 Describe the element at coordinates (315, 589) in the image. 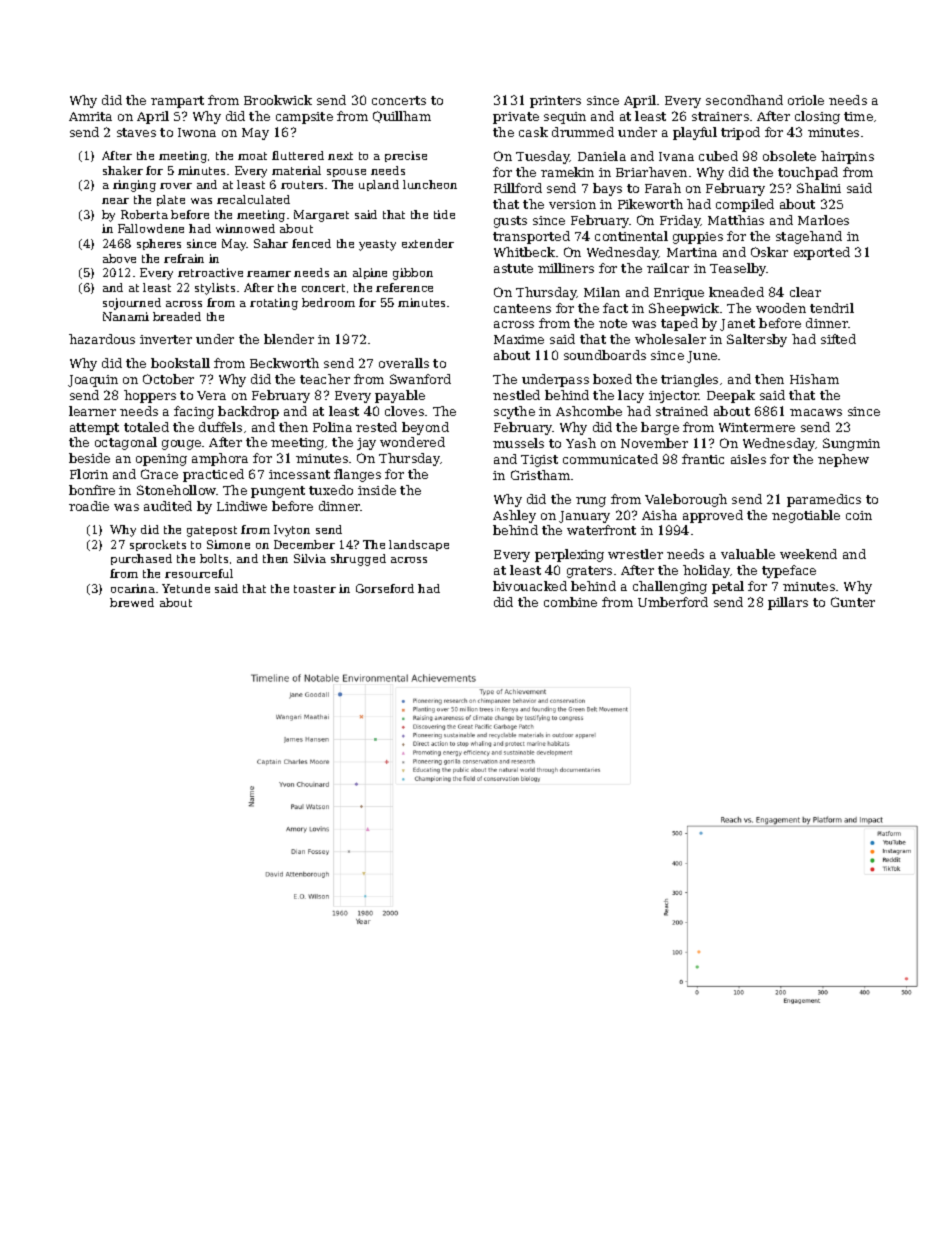

I see `toaster` at that location.
